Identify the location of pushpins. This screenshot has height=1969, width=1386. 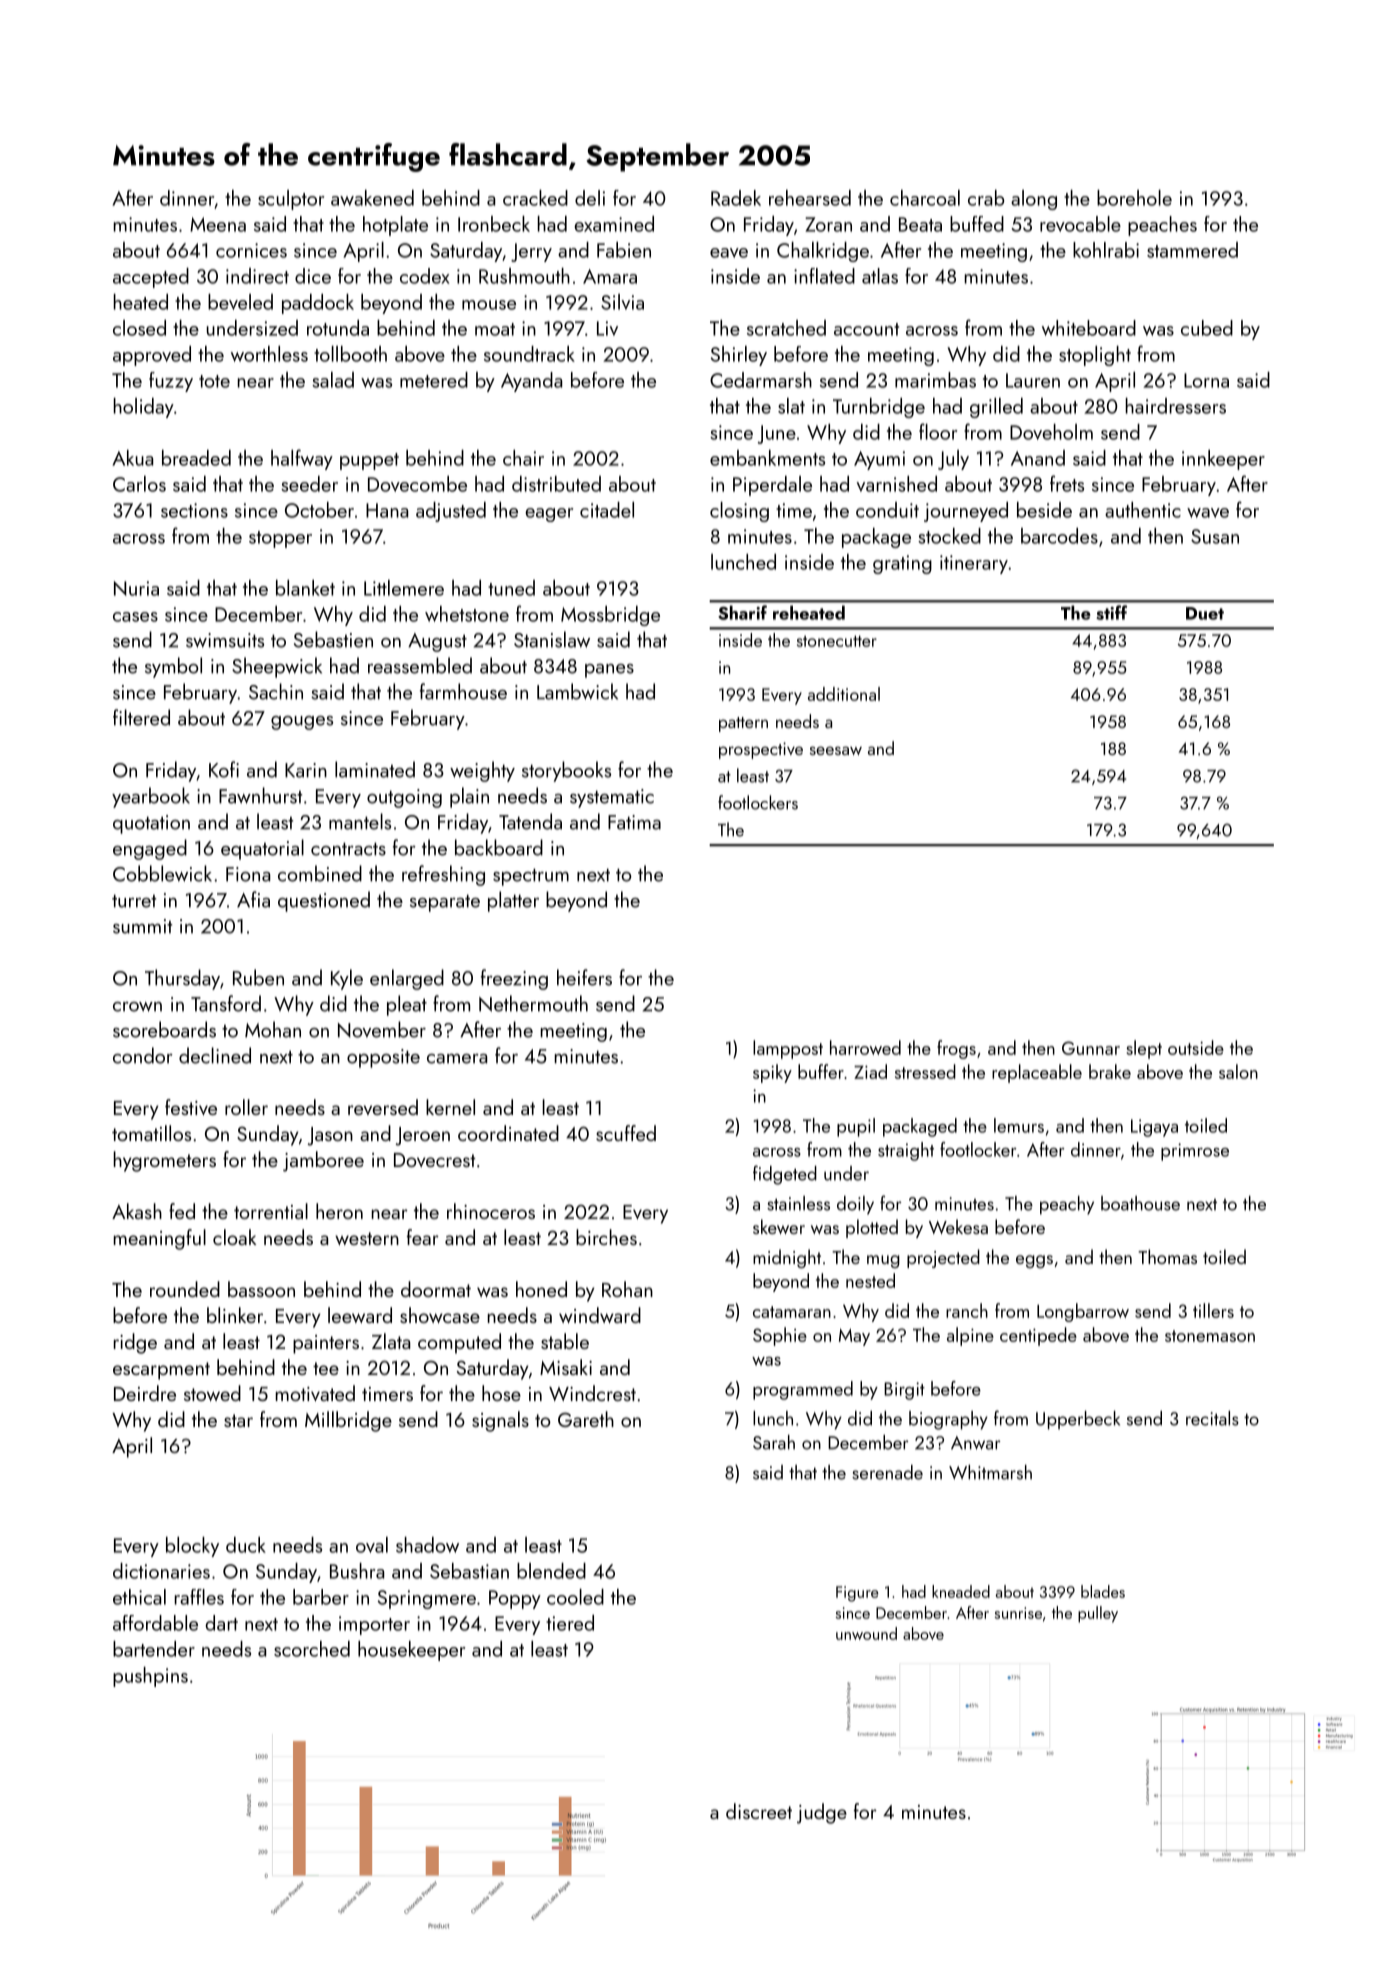
(150, 1677).
